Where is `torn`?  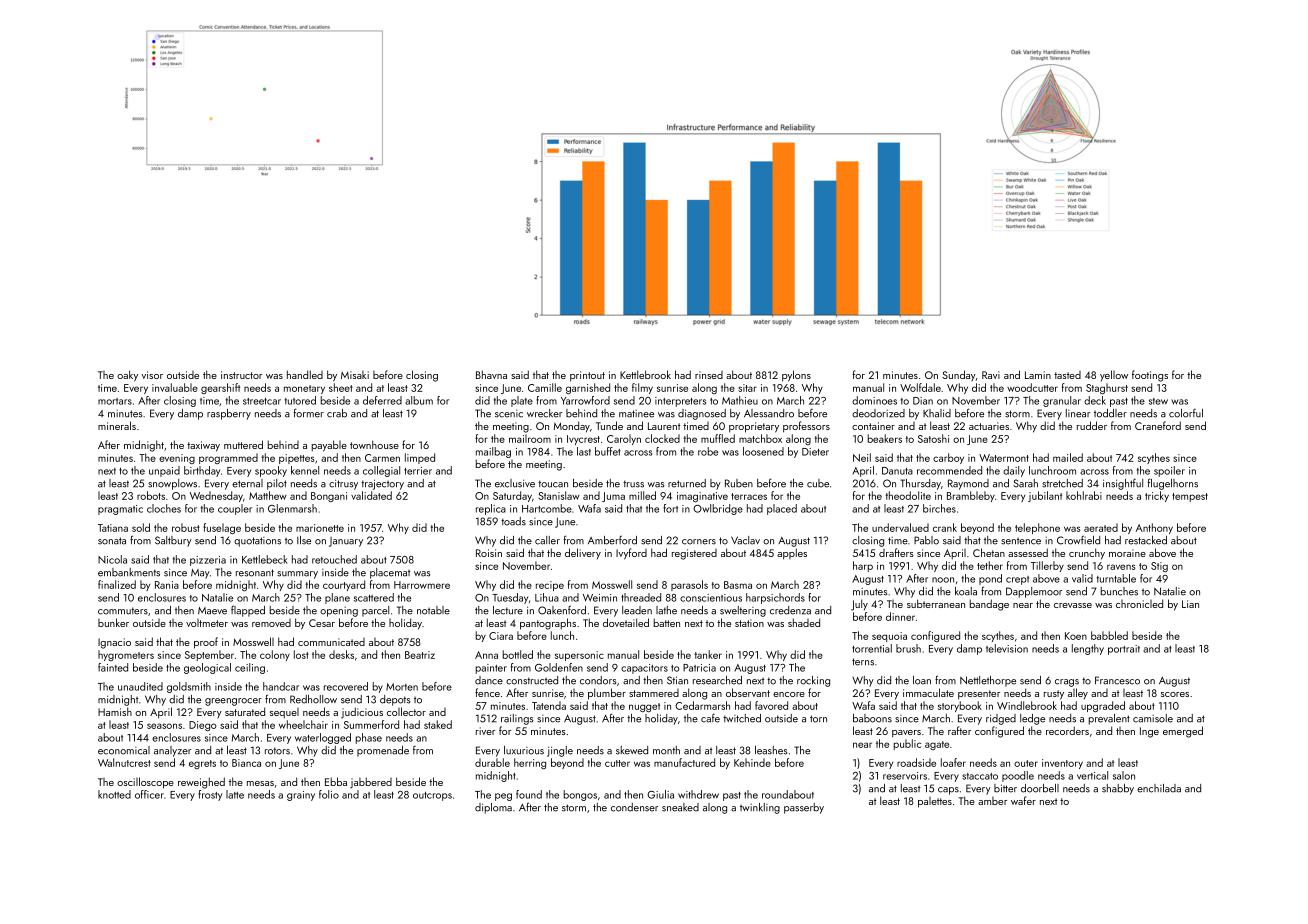 torn is located at coordinates (818, 719).
